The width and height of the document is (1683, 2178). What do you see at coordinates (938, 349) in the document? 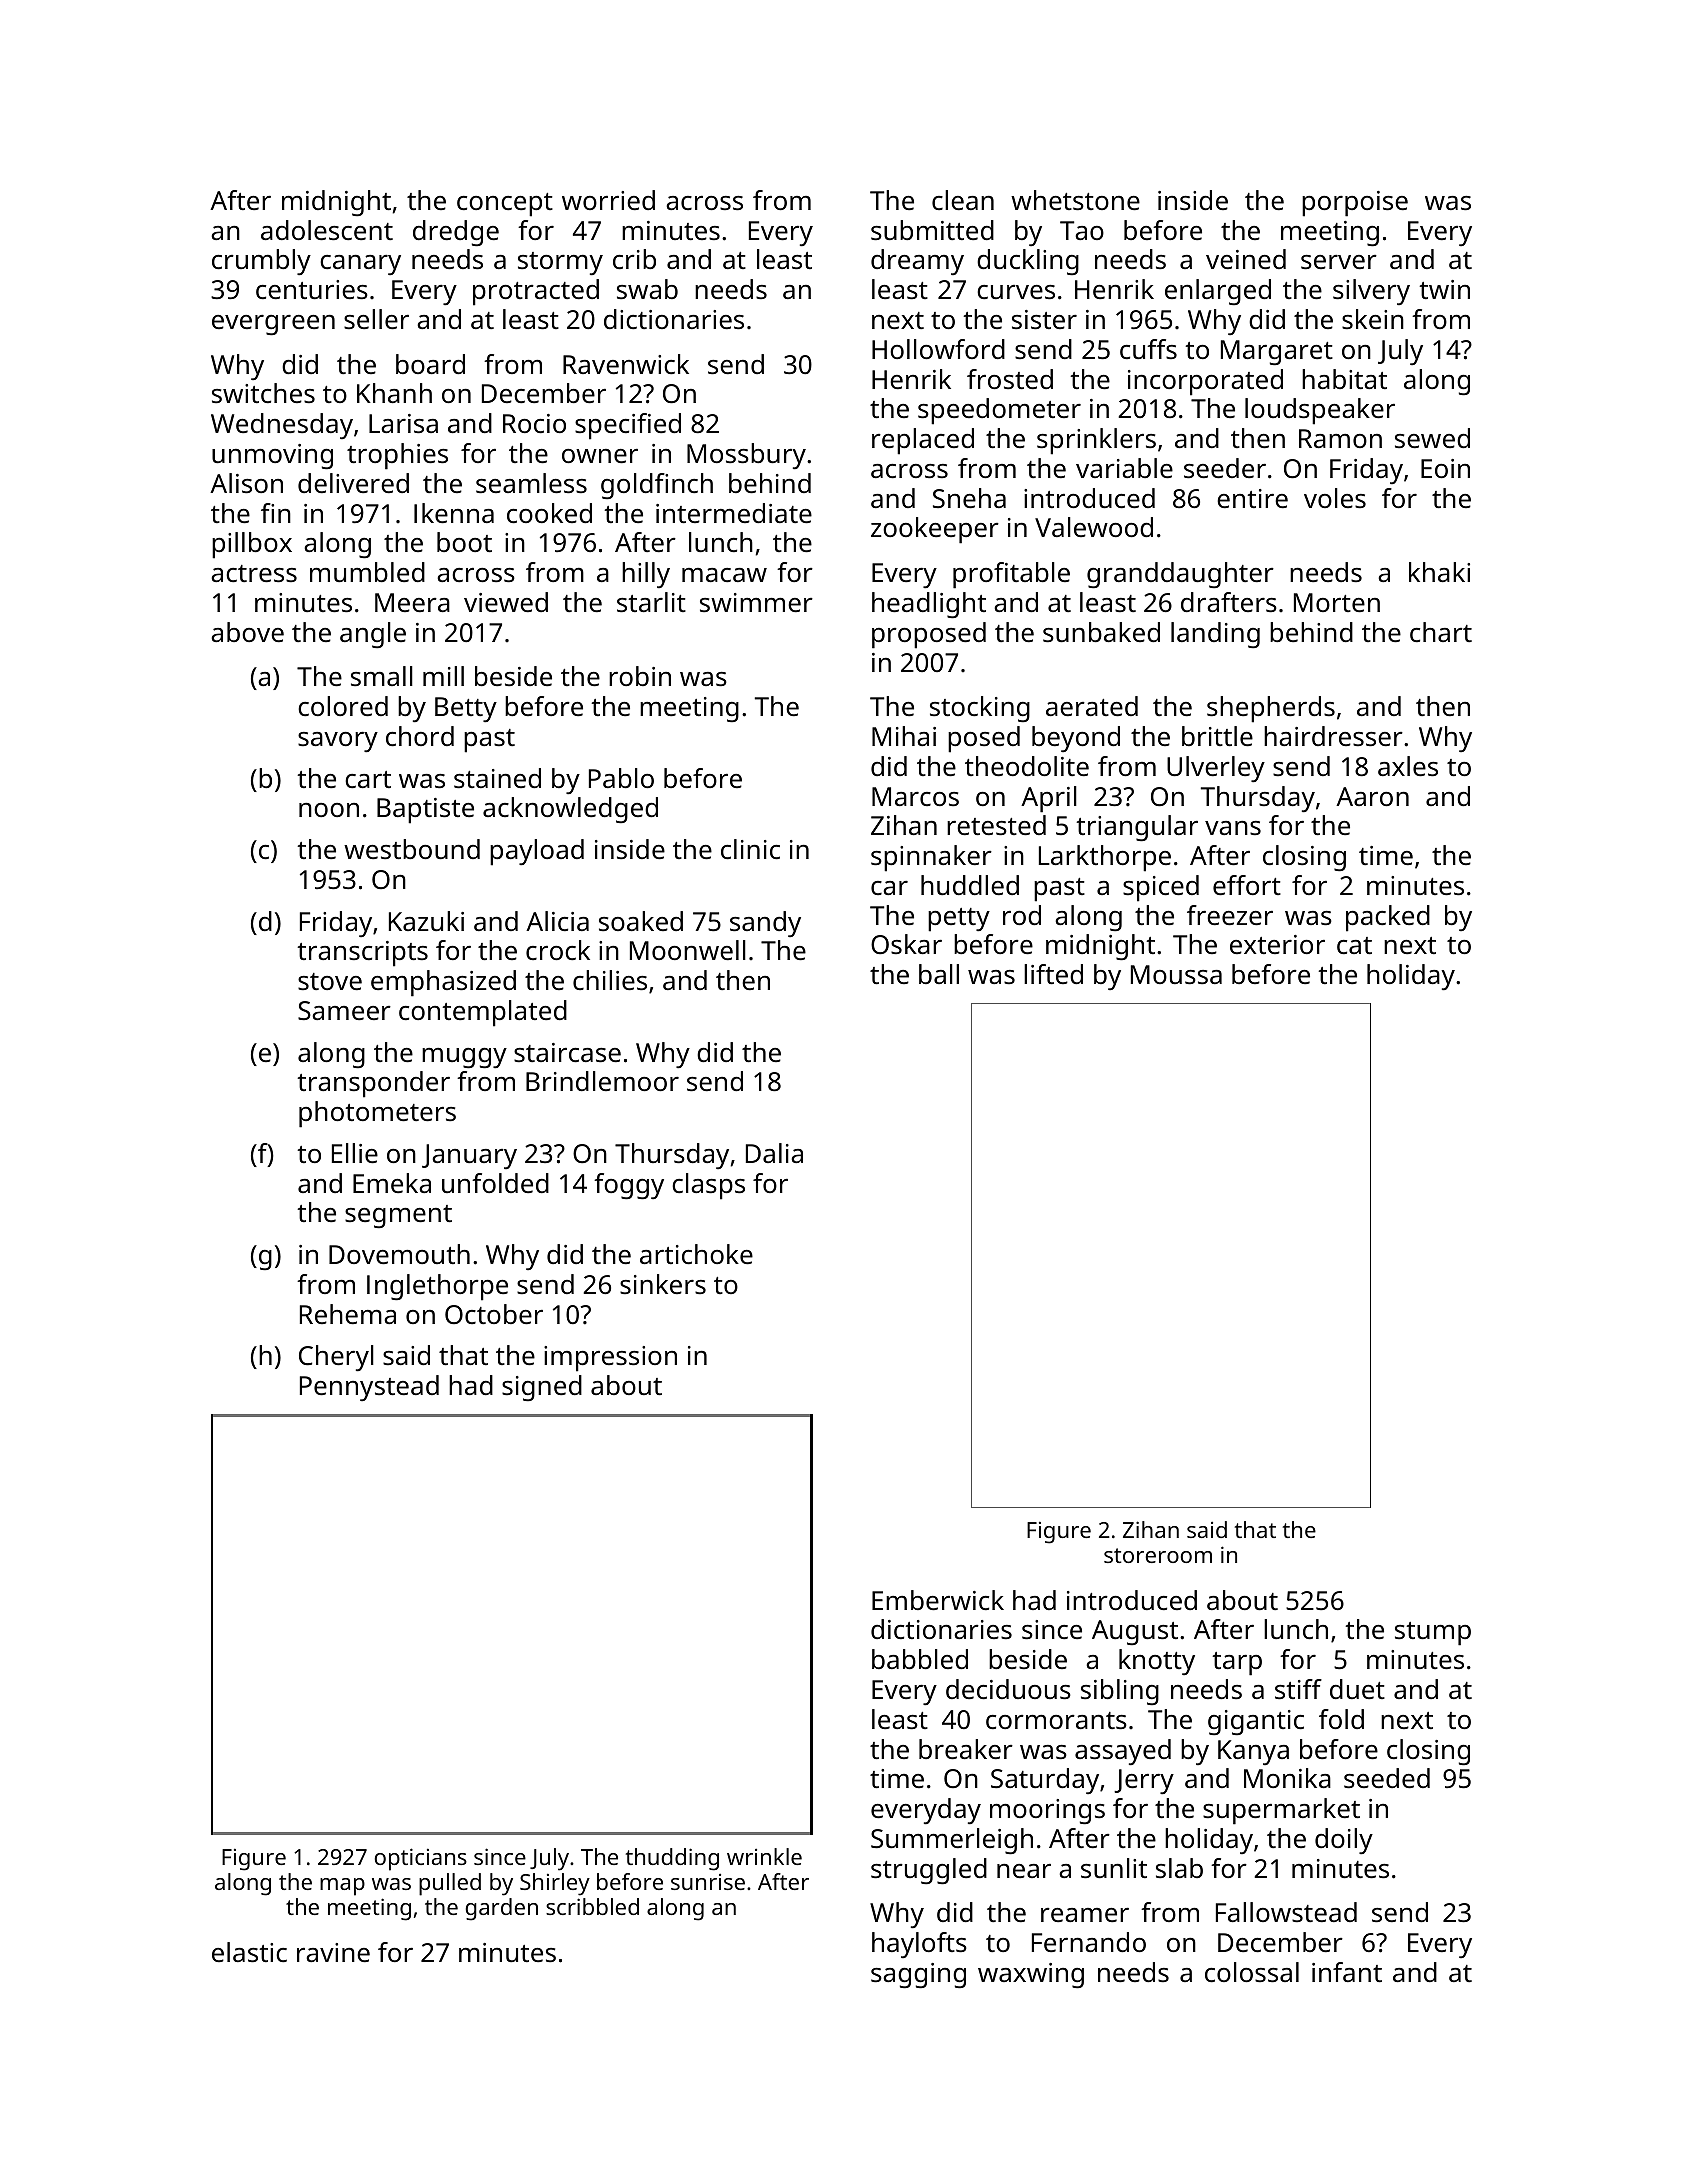
I see `Hollowford` at bounding box center [938, 349].
